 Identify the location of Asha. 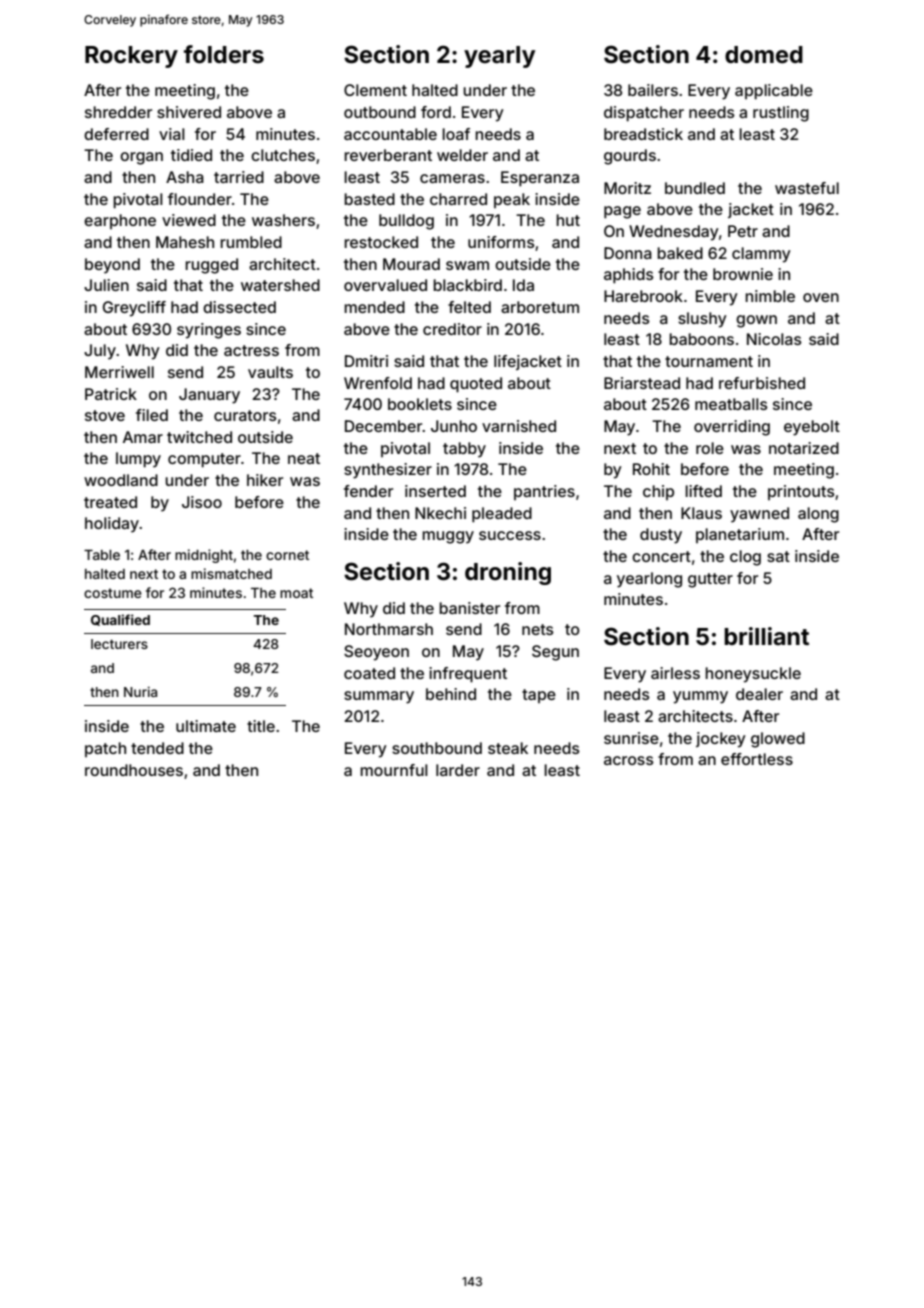
(185, 177).
